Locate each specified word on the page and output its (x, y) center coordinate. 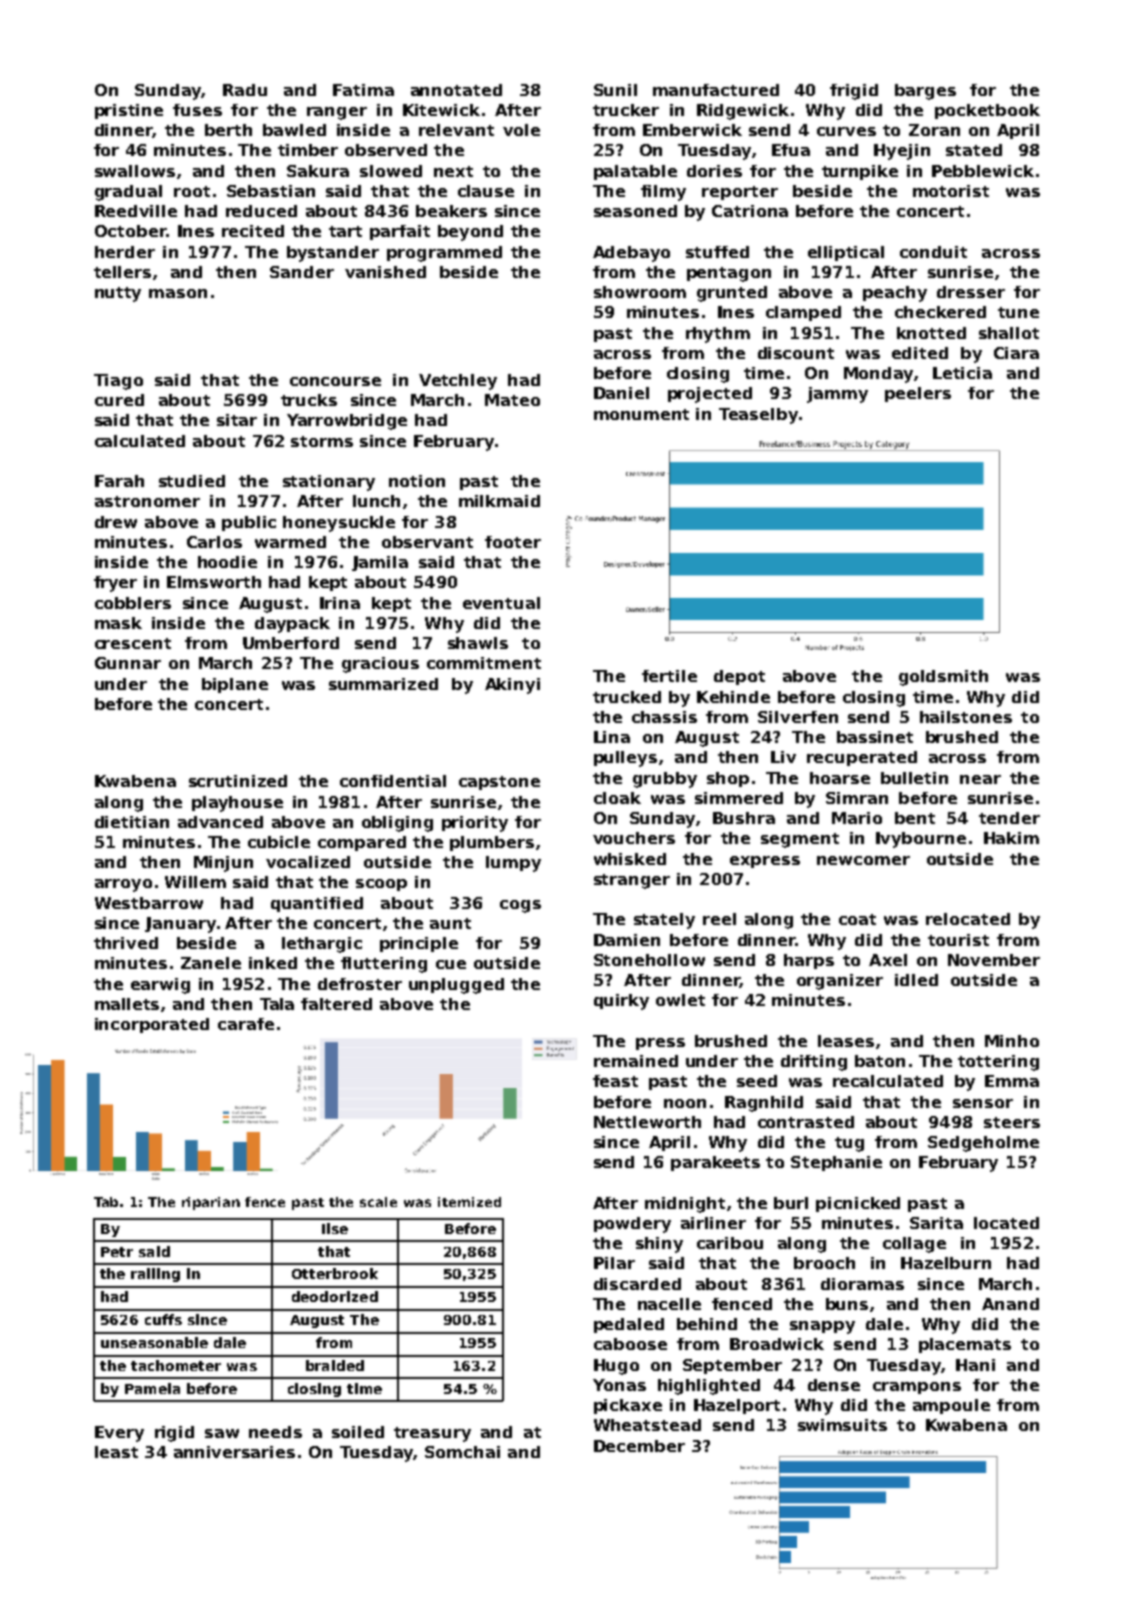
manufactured (716, 90)
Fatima (363, 90)
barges (925, 92)
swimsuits (842, 1425)
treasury (432, 1434)
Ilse (335, 1228)
